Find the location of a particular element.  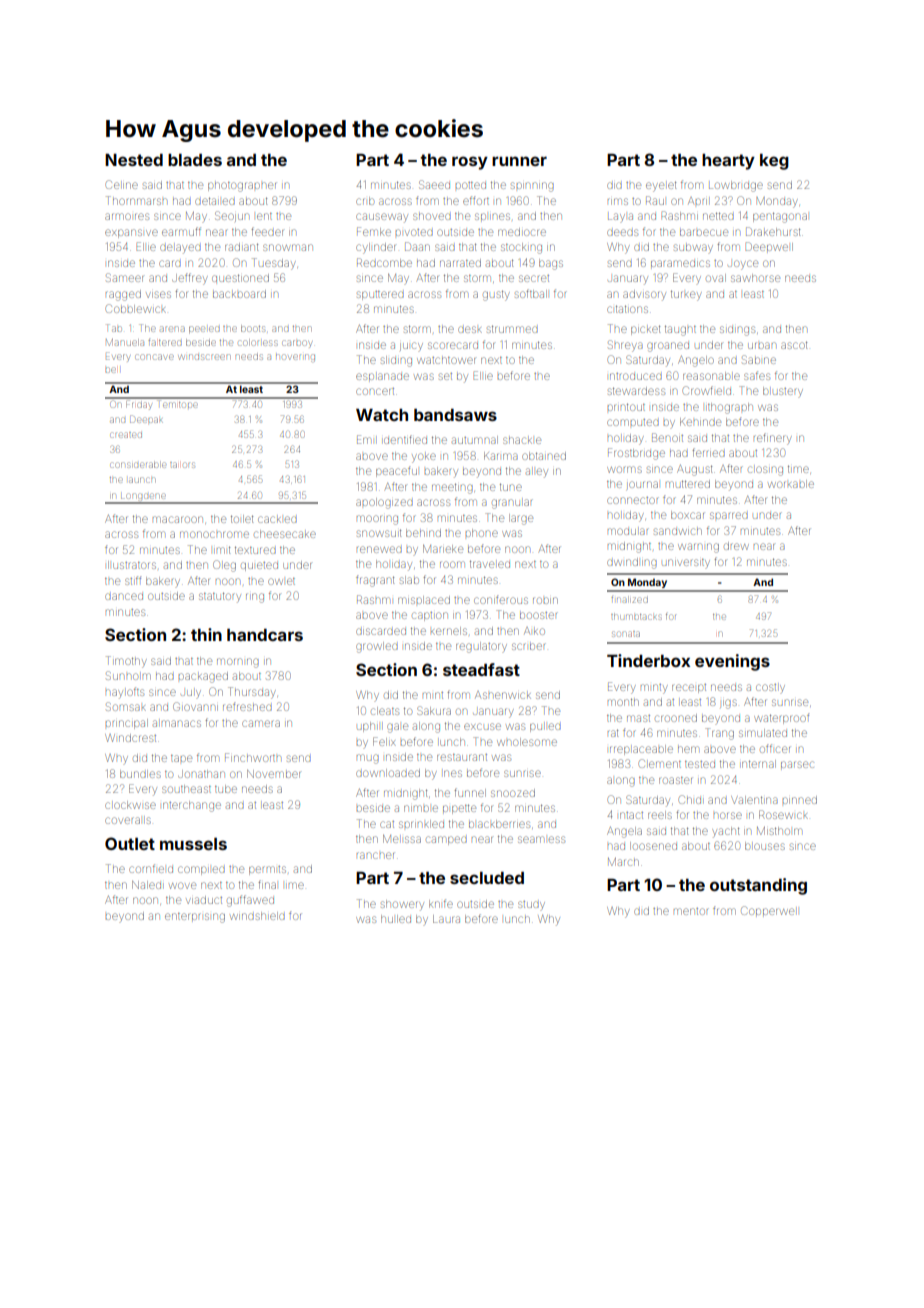

tailors is located at coordinates (182, 465).
